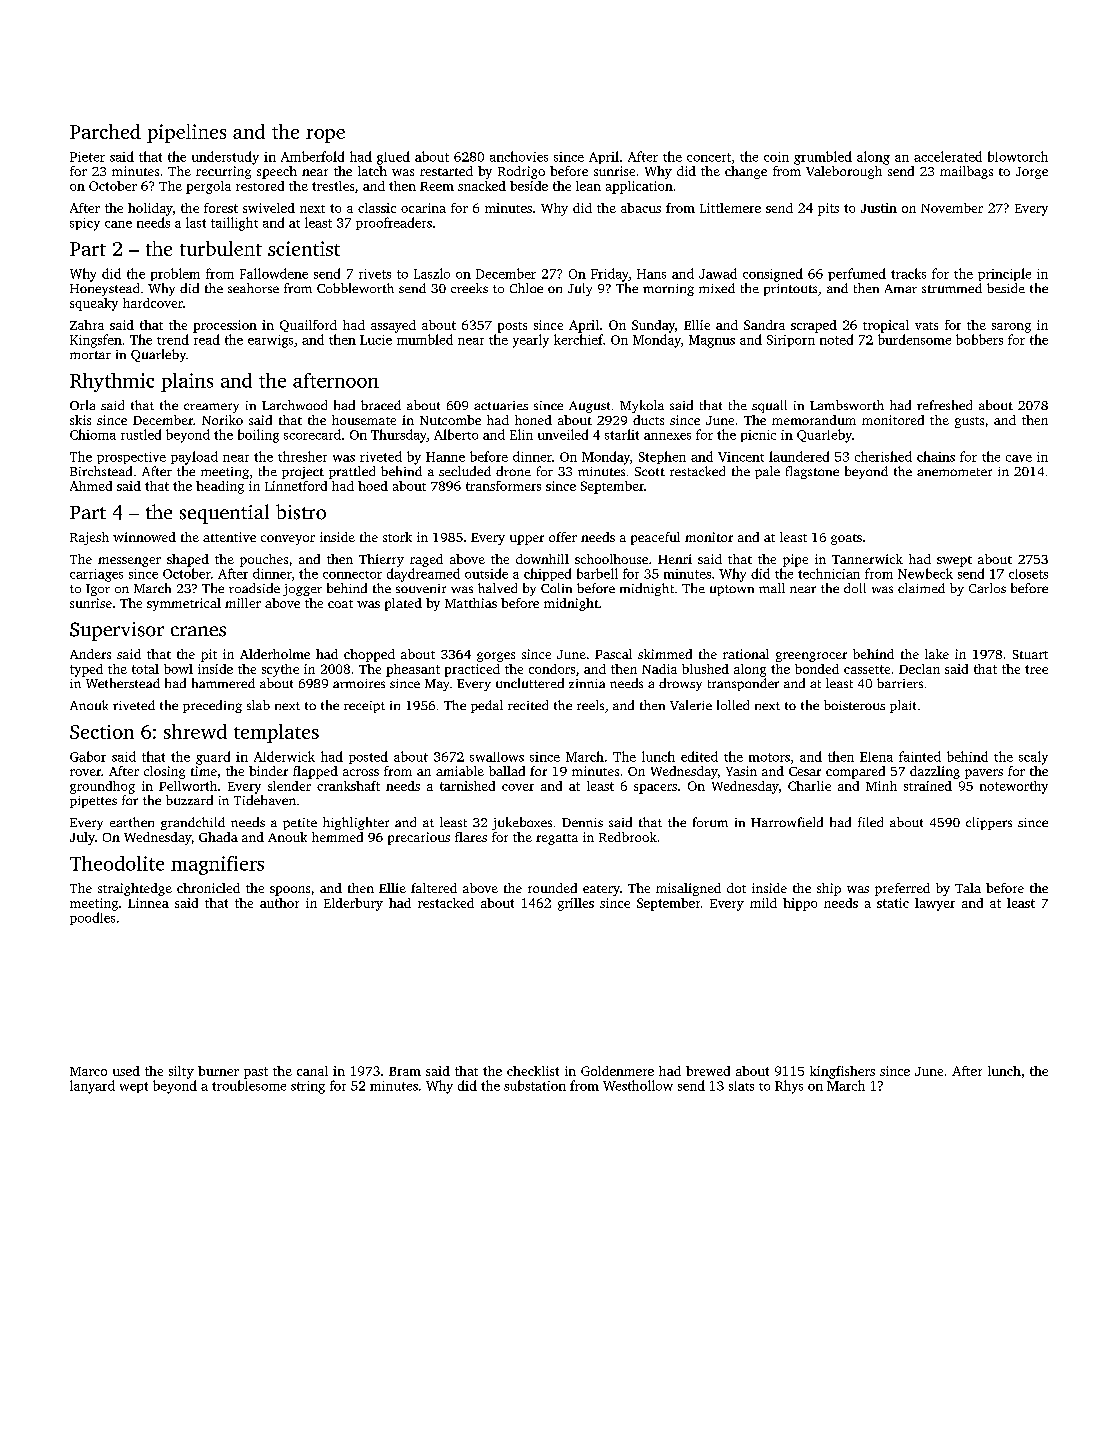 This screenshot has width=1118, height=1447. What do you see at coordinates (881, 786) in the screenshot?
I see `Minh` at bounding box center [881, 786].
